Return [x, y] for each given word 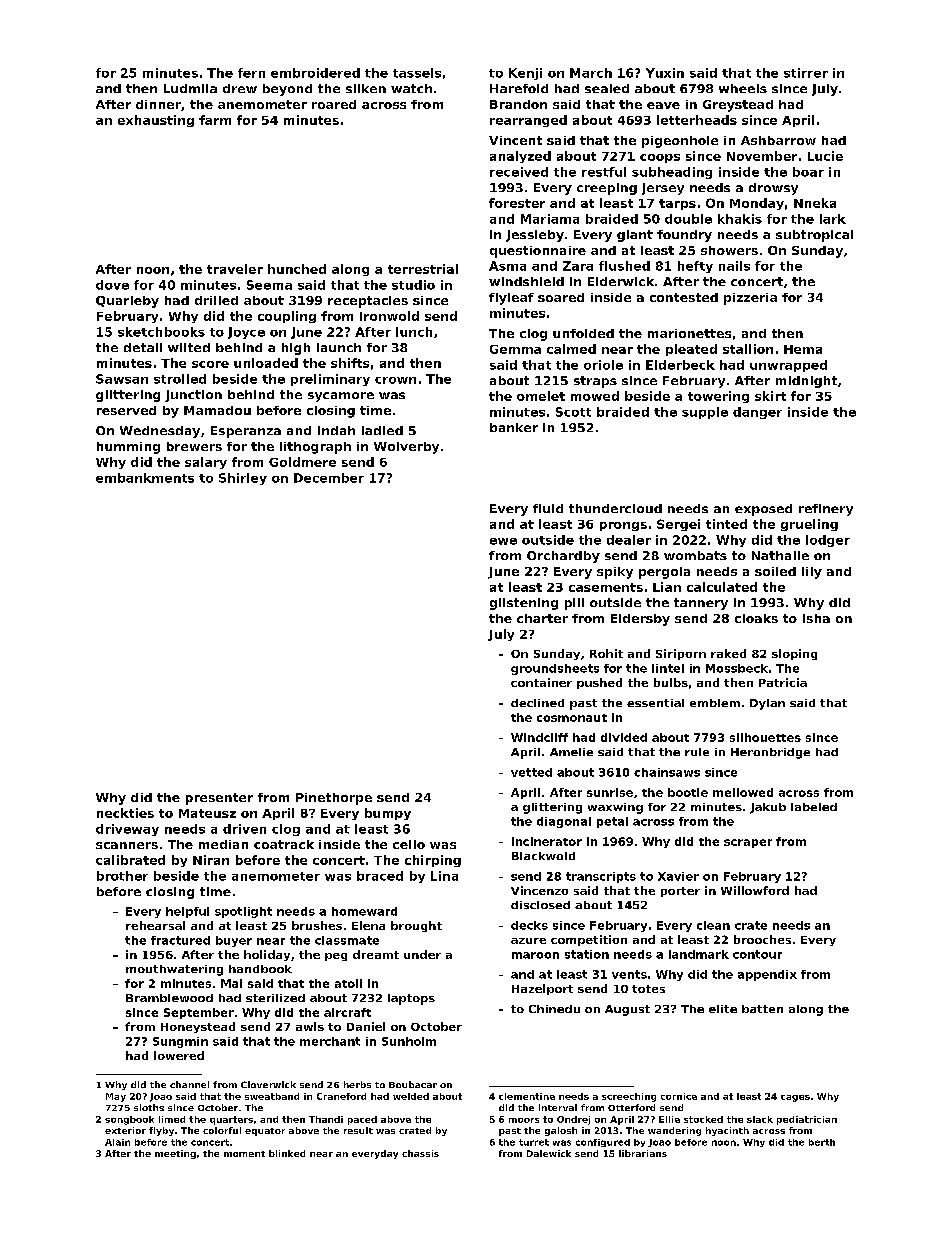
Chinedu [554, 1009]
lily [812, 573]
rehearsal [155, 925]
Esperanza [246, 432]
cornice [679, 1096]
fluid [548, 508]
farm [215, 120]
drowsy [773, 189]
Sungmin [180, 1042]
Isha [816, 618]
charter [542, 618]
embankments [145, 478]
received [519, 172]
